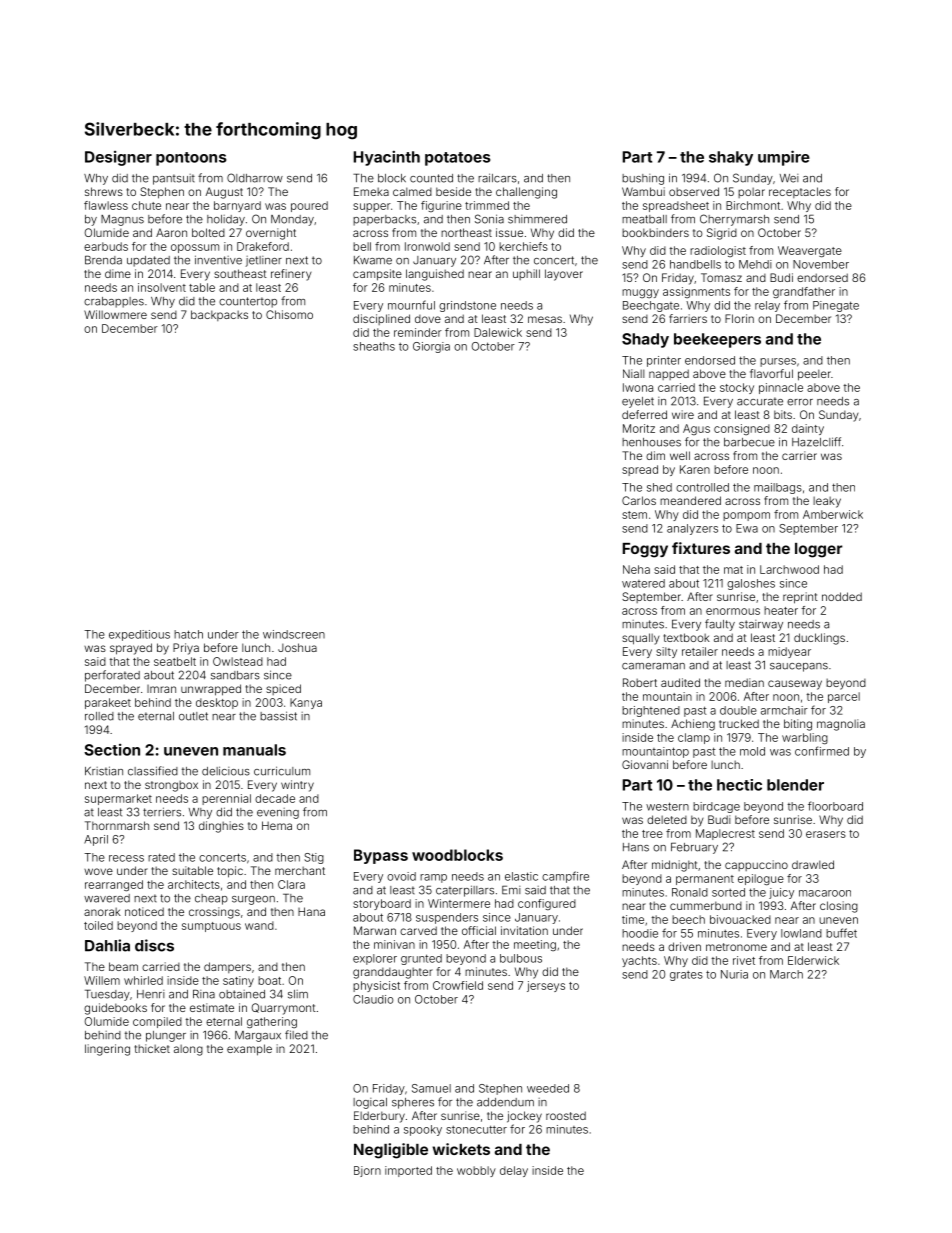 The height and width of the page is (1233, 952). Describe the element at coordinates (291, 275) in the page. I see `refinery` at that location.
